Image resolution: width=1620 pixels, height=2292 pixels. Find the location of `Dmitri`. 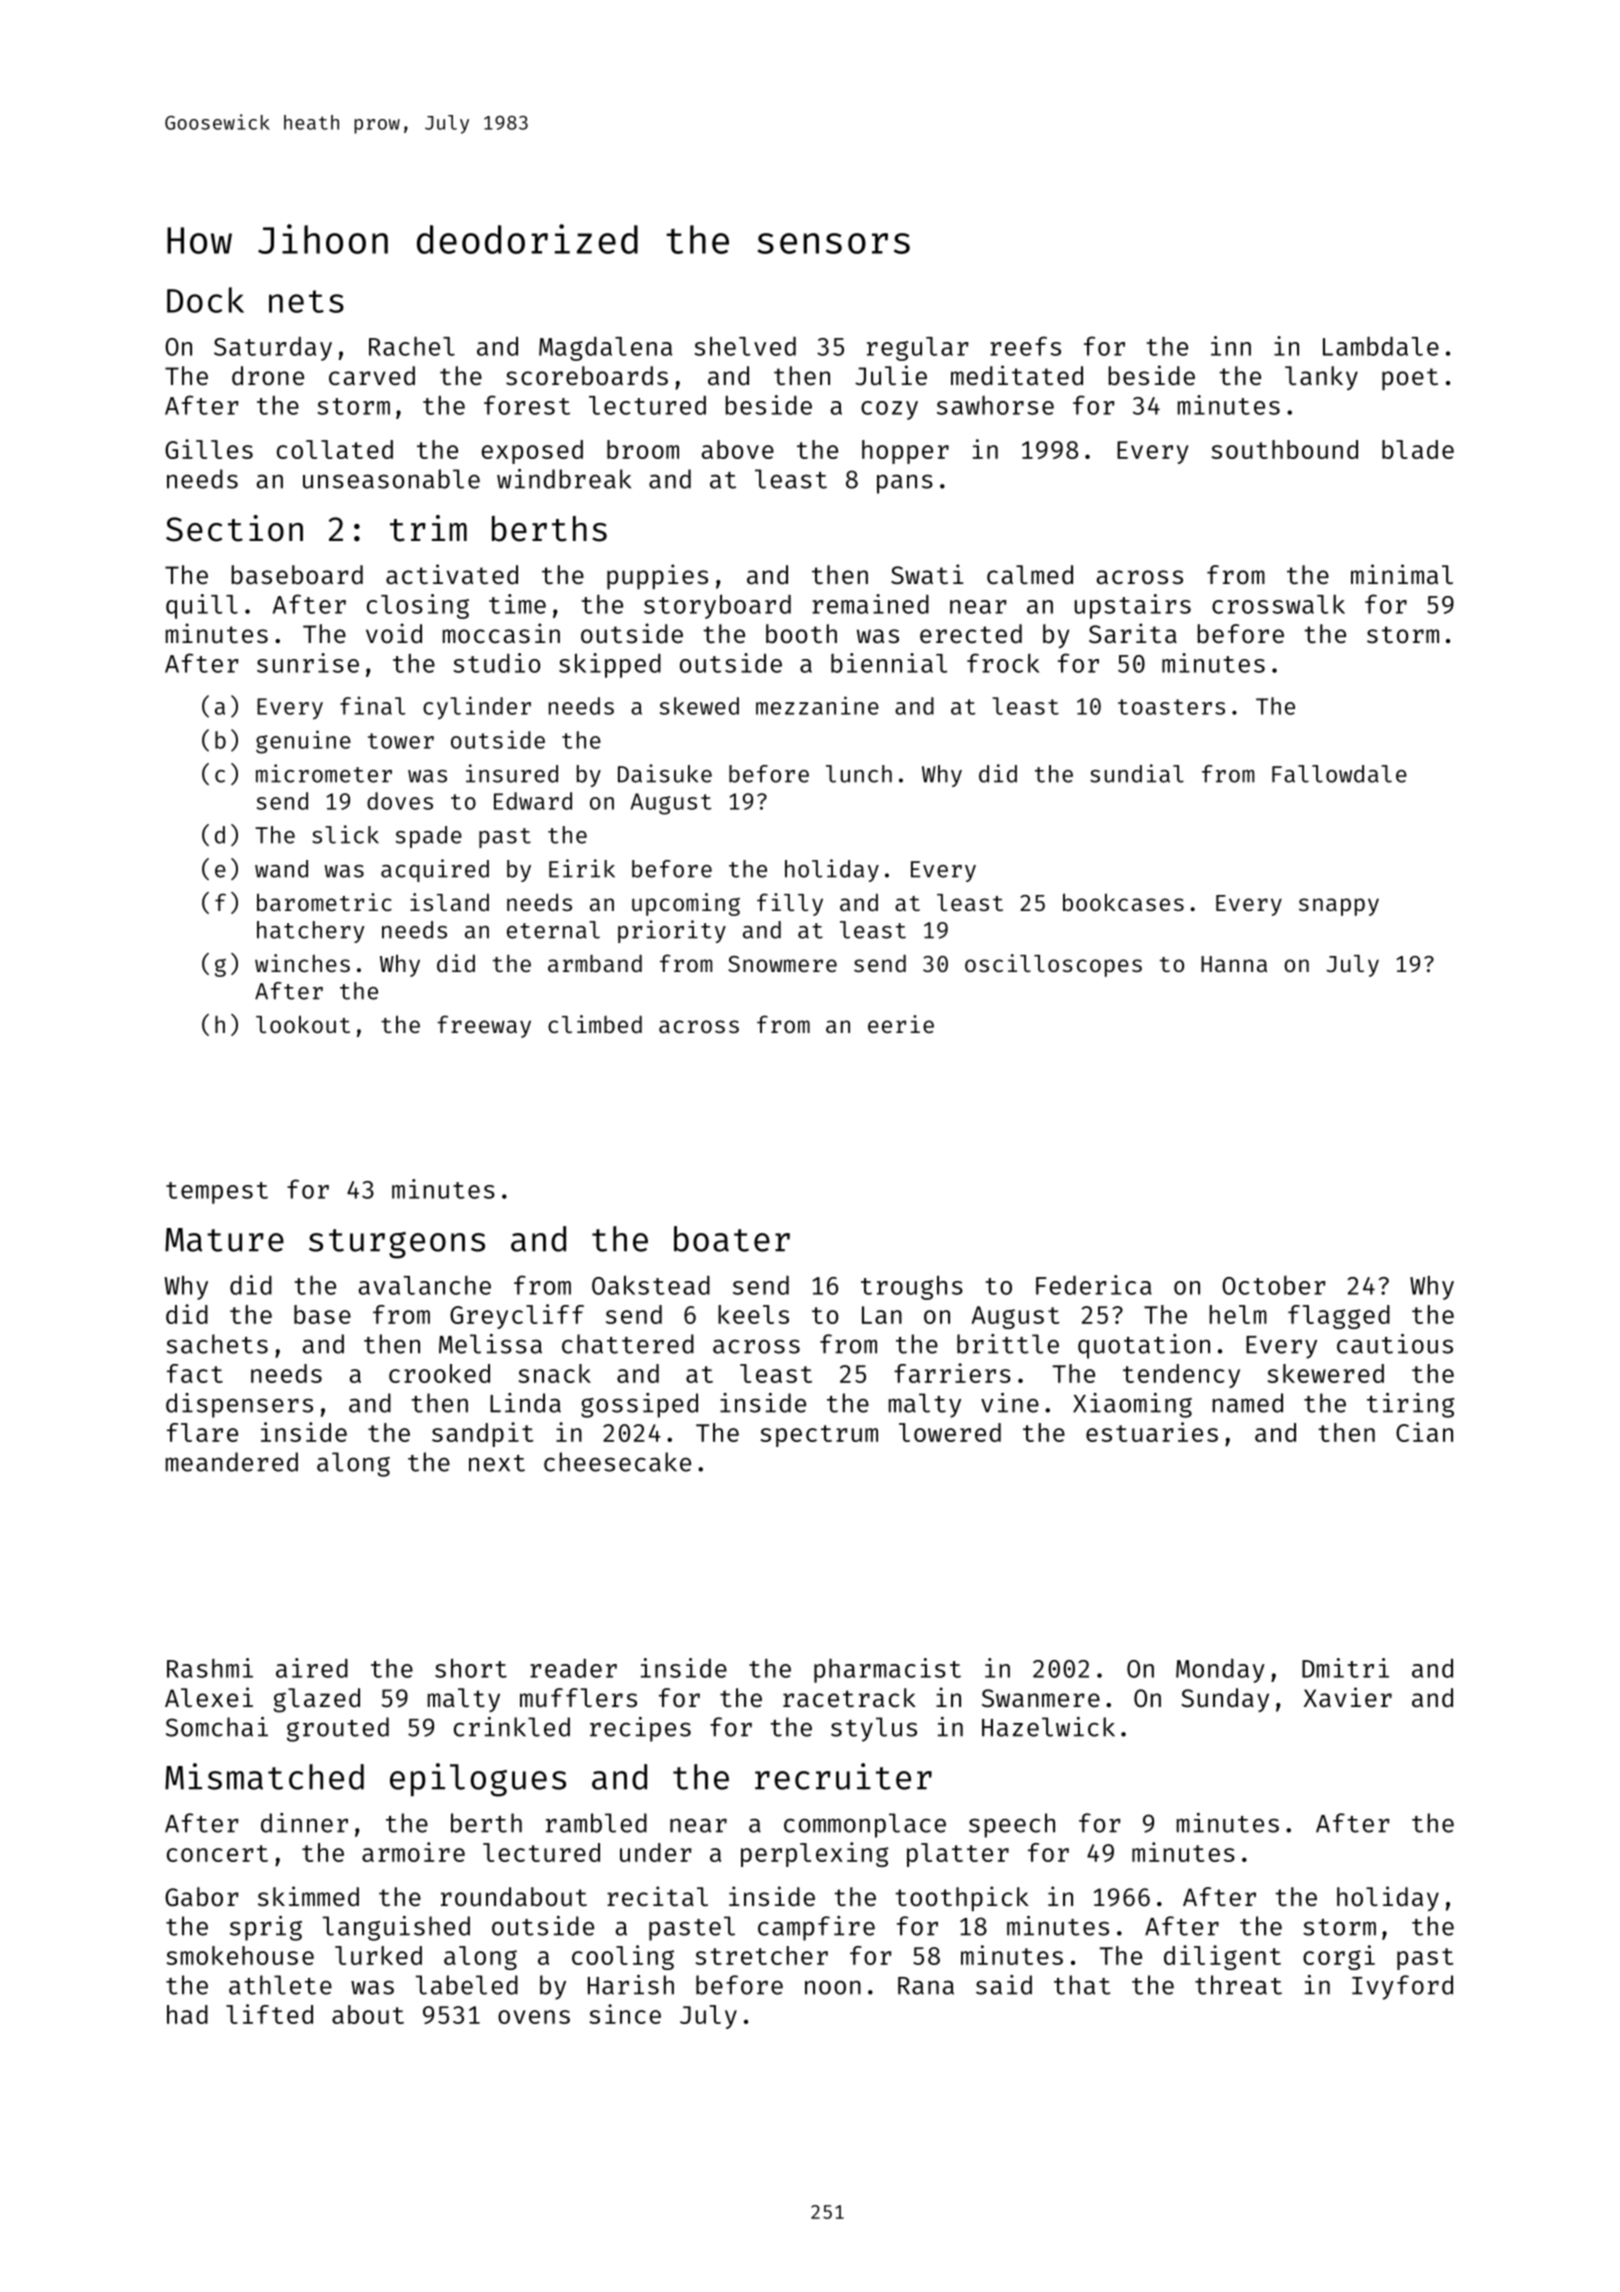

Dmitri is located at coordinates (1345, 1668).
